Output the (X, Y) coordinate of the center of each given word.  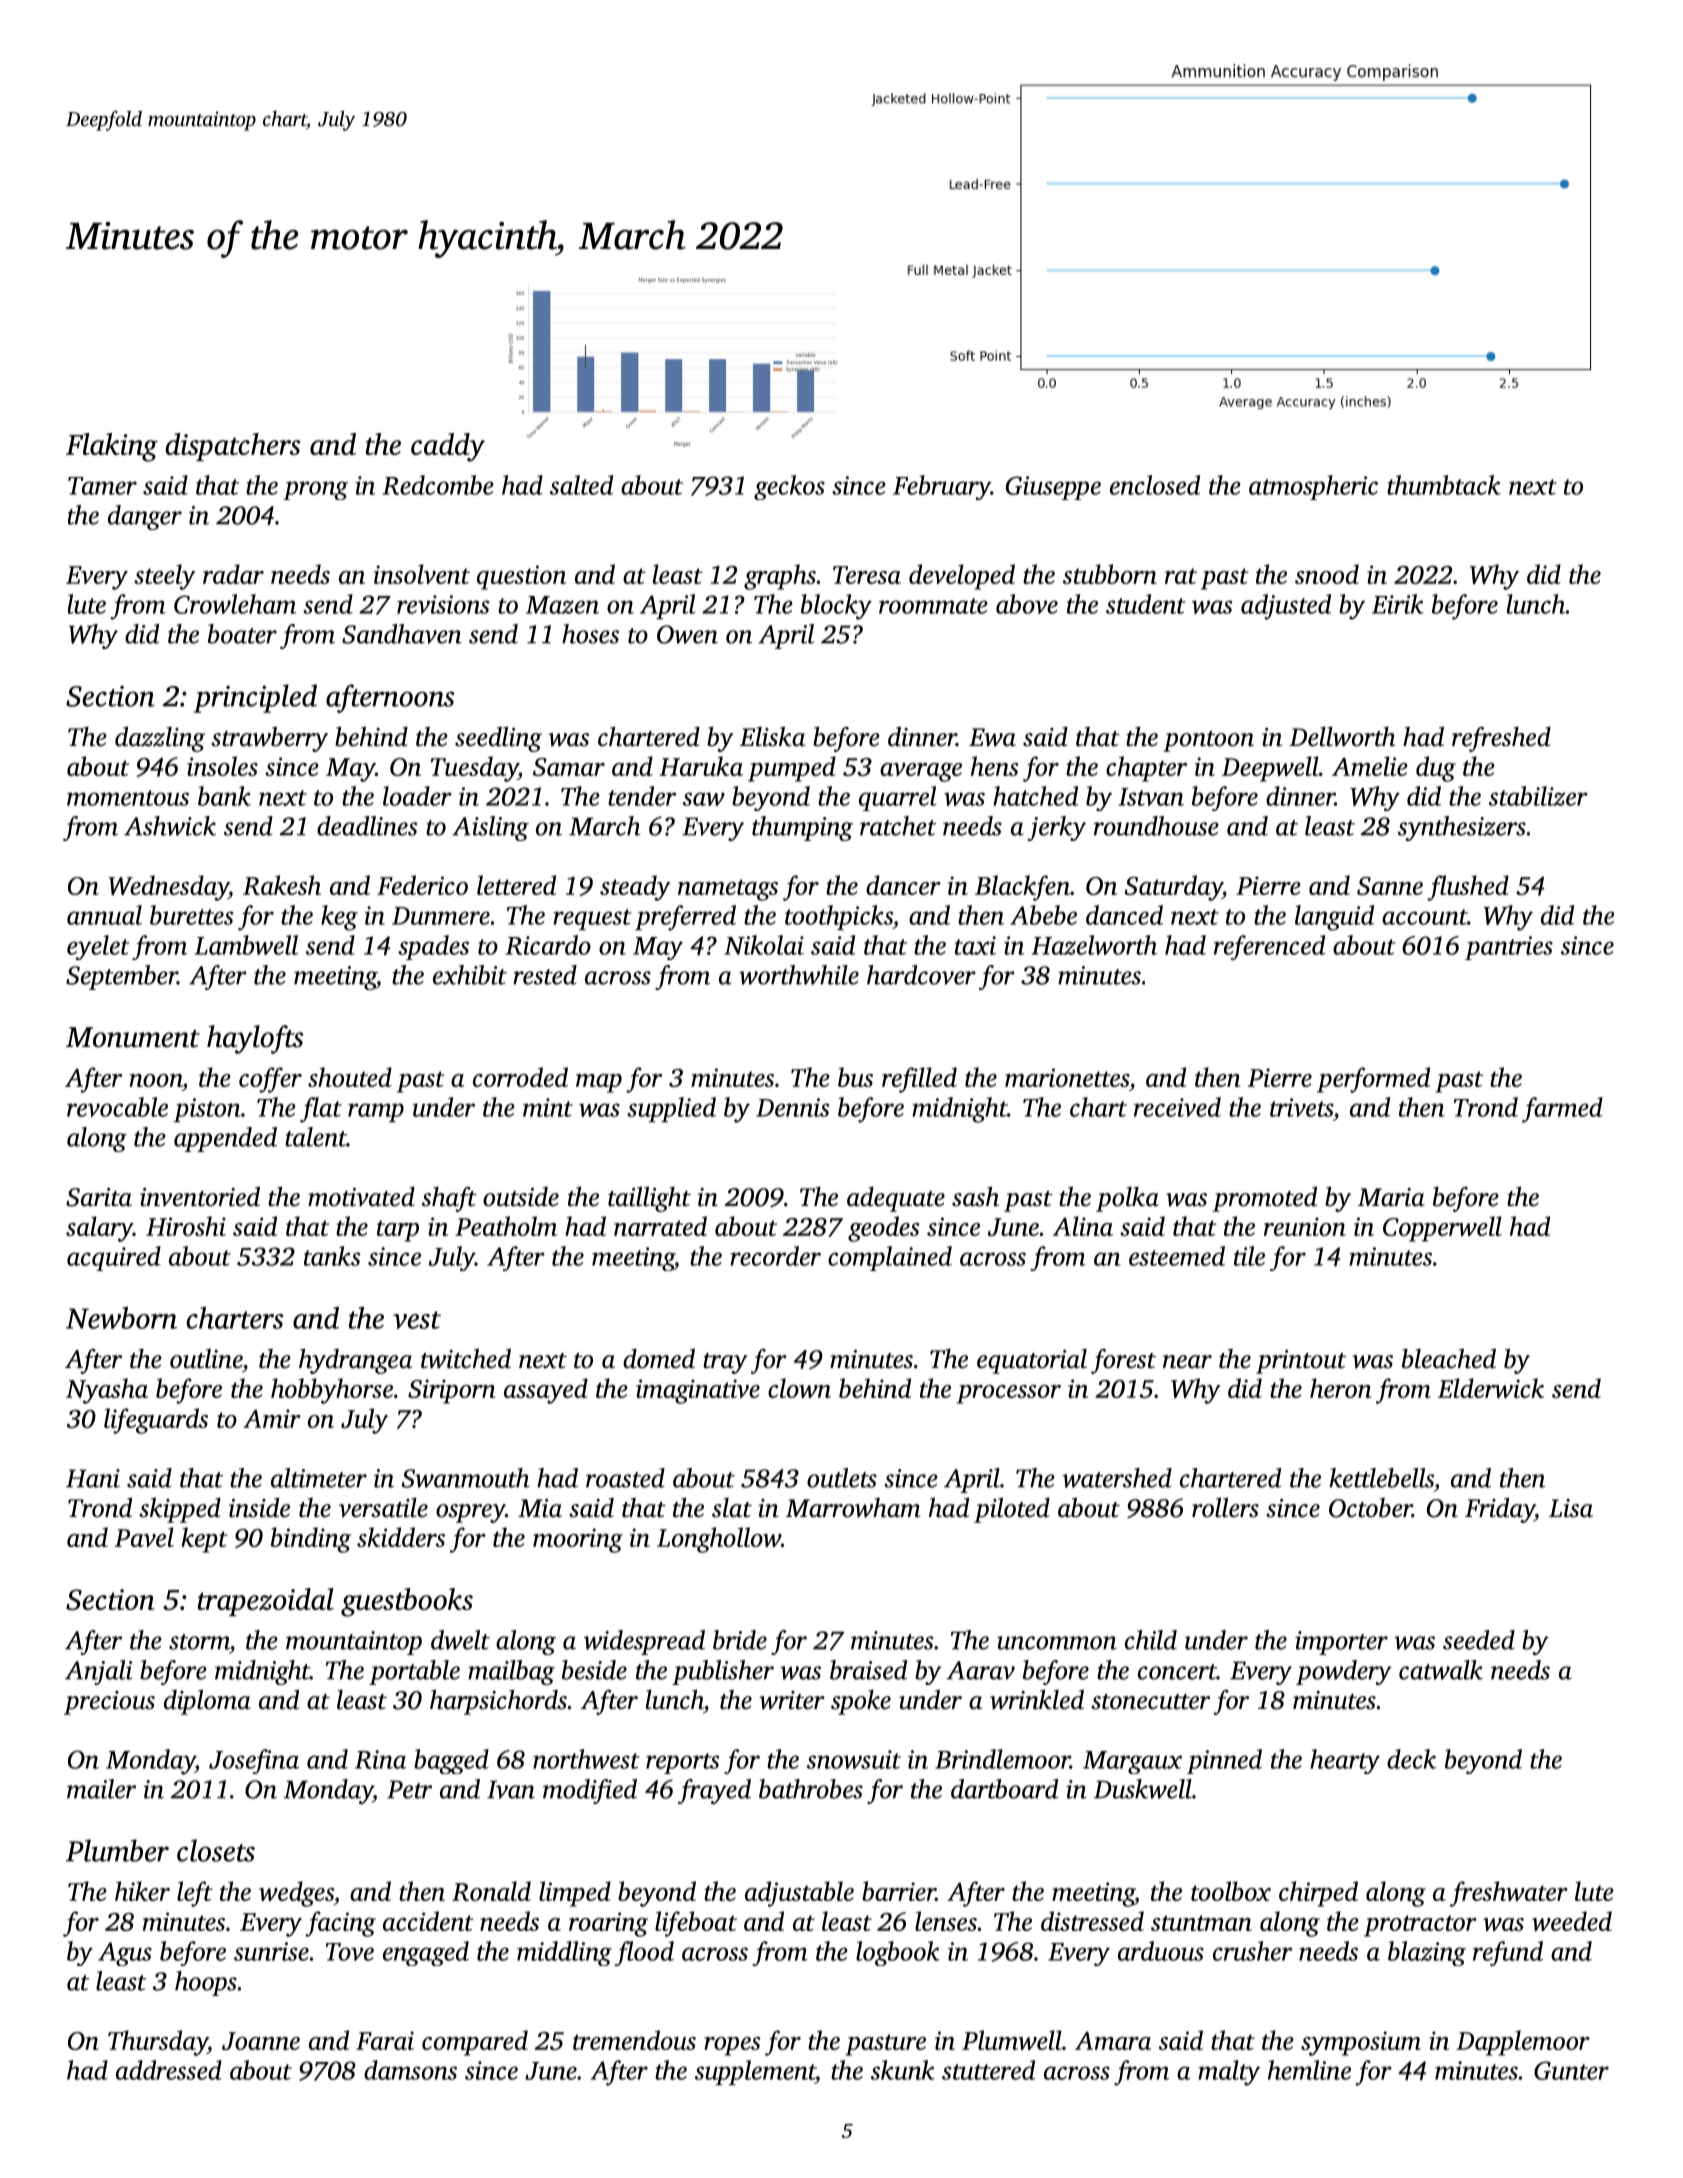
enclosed (1155, 485)
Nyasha (107, 1391)
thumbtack (1444, 485)
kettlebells (1381, 1478)
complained (890, 1258)
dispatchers (232, 447)
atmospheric (1313, 487)
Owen (687, 634)
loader (417, 796)
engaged (426, 1953)
